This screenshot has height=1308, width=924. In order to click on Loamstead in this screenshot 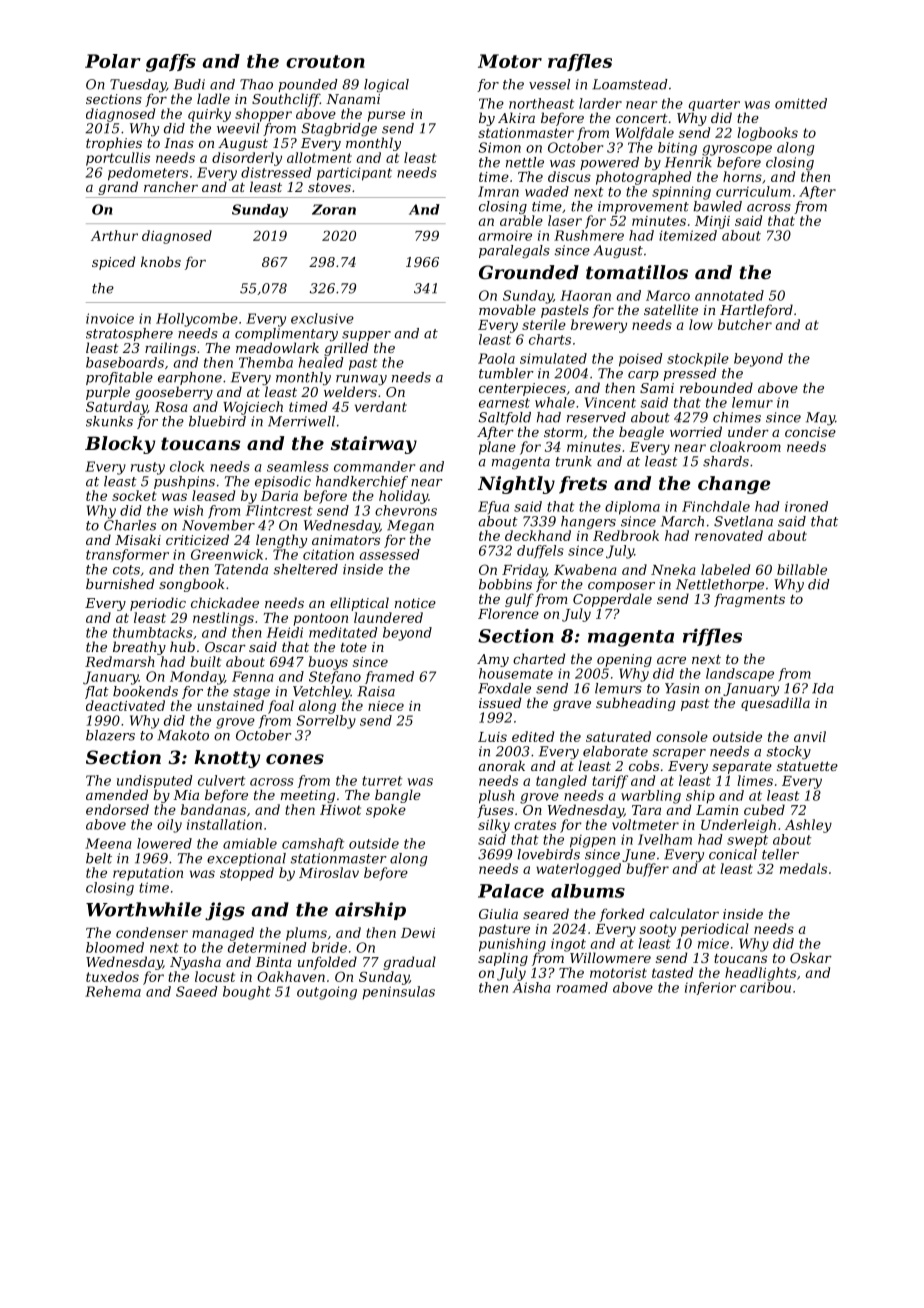, I will do `click(630, 84)`.
